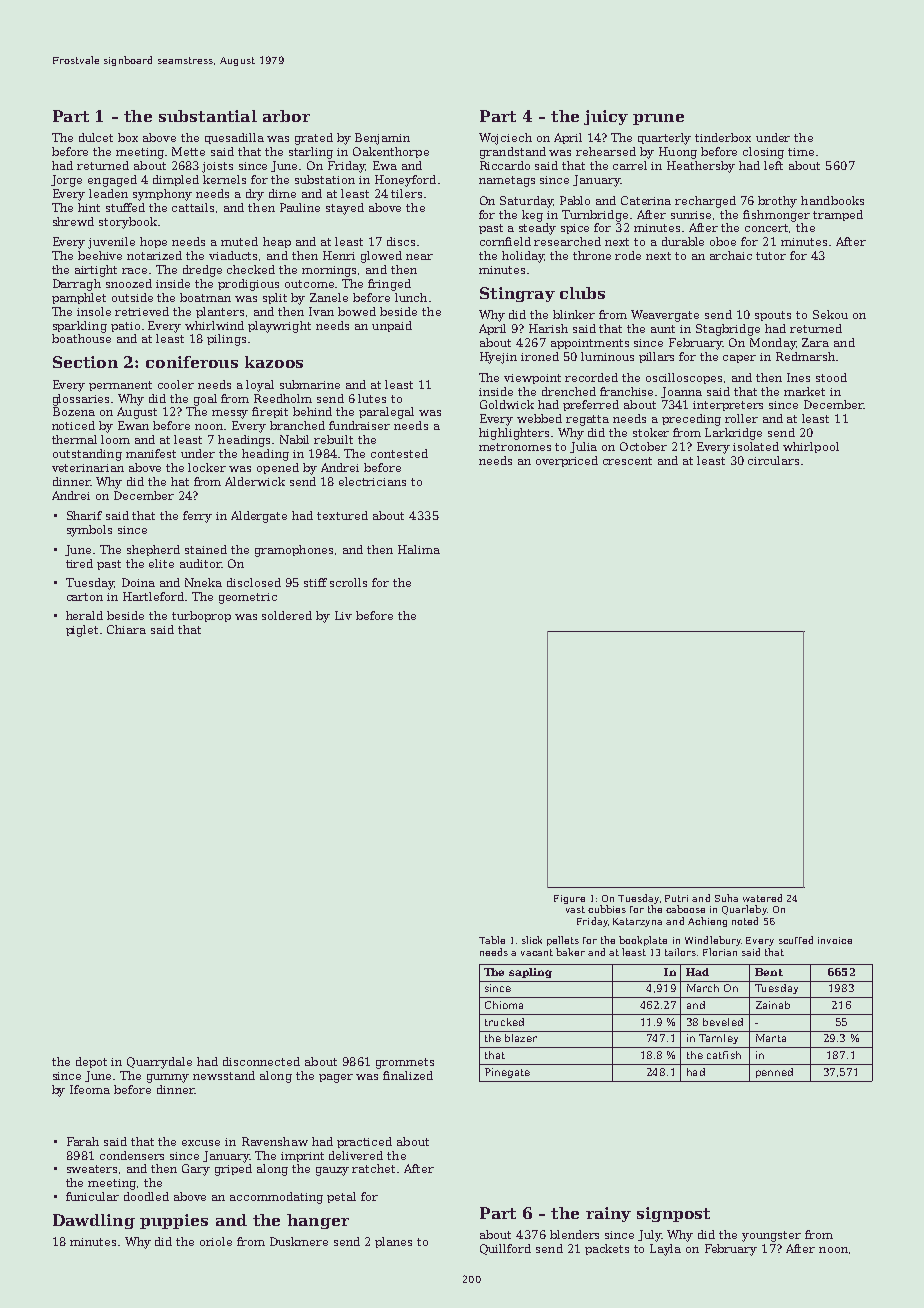 The width and height of the screenshot is (924, 1308). Describe the element at coordinates (286, 116) in the screenshot. I see `arbor` at that location.
